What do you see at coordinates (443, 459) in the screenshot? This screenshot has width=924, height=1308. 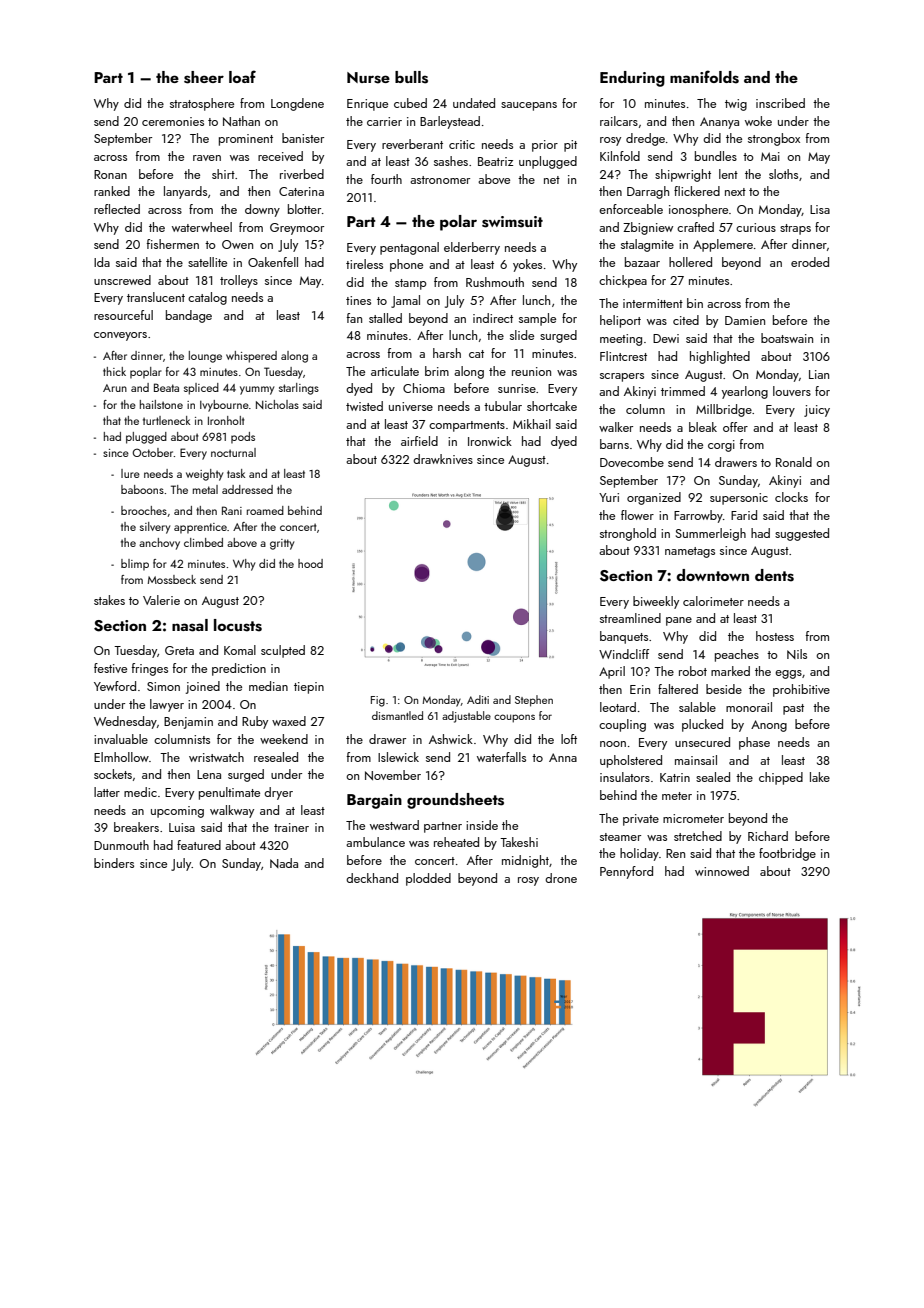 I see `drawknives` at bounding box center [443, 459].
